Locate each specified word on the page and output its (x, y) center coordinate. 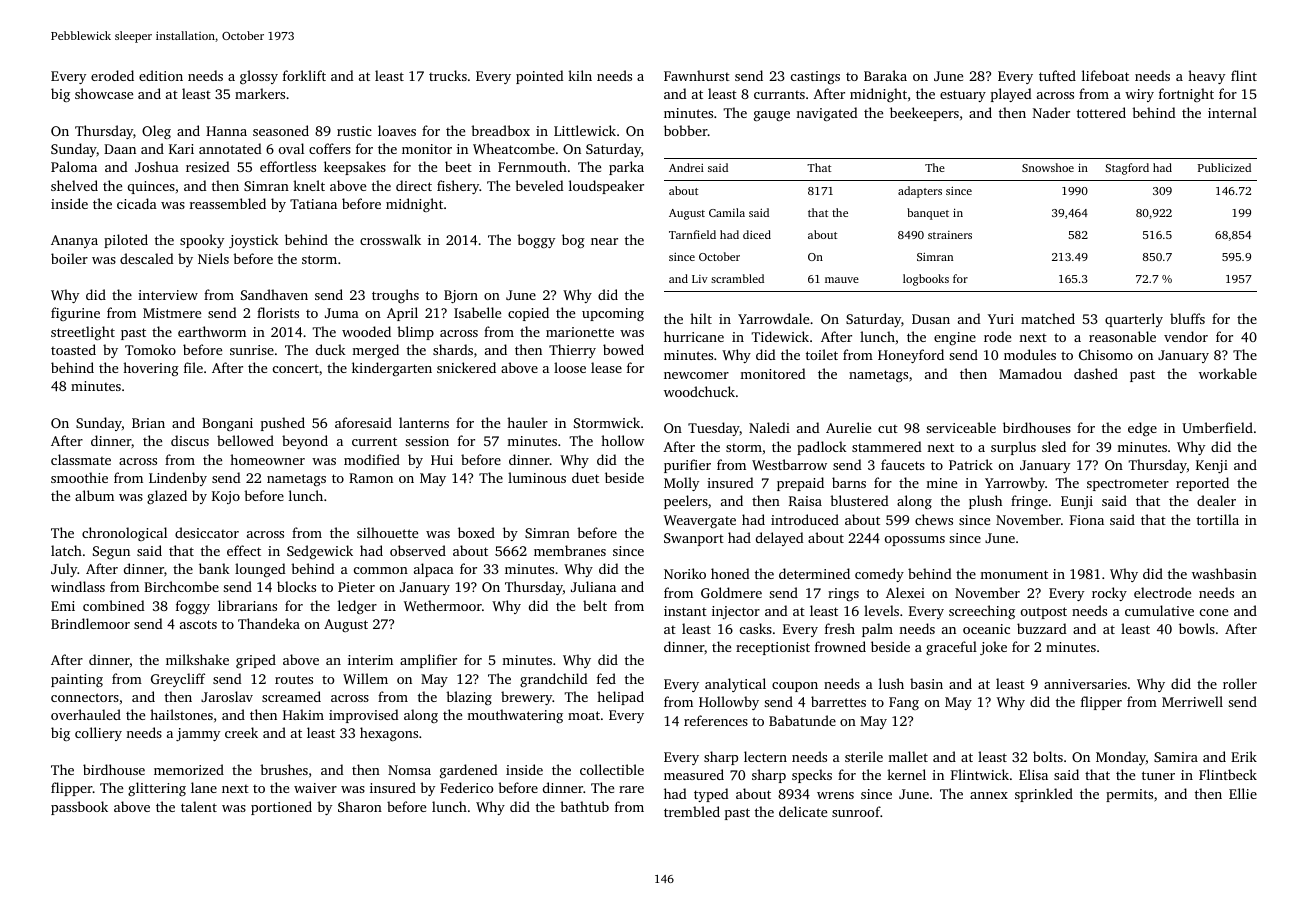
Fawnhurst (697, 75)
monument (1014, 574)
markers (260, 93)
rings (843, 594)
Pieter (356, 587)
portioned (281, 808)
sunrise (252, 350)
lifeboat (1105, 75)
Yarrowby (1015, 484)
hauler (527, 422)
